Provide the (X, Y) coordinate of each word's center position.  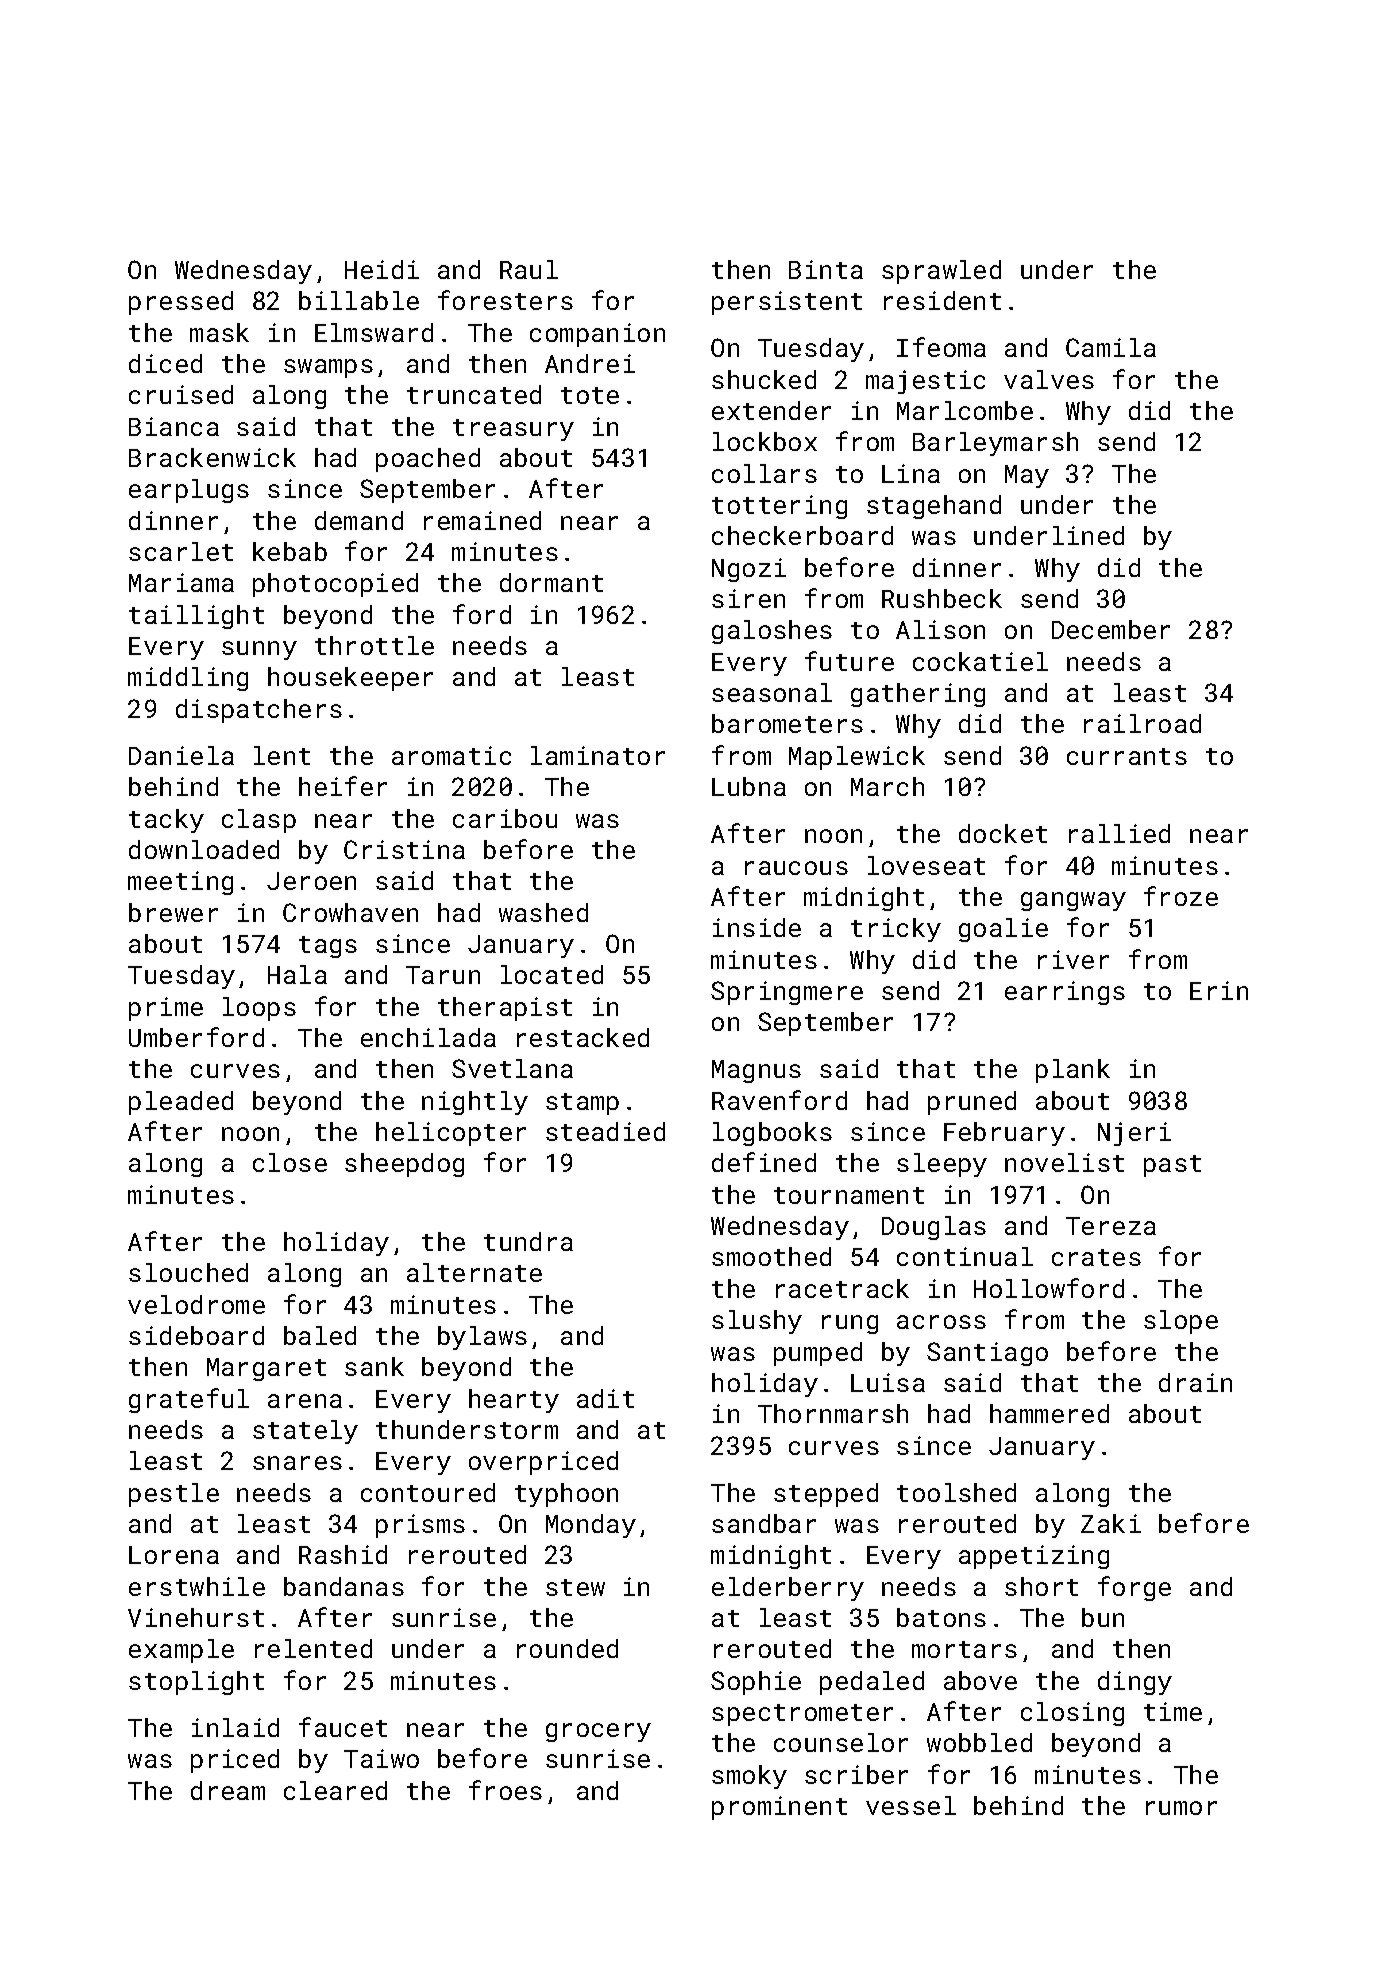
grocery (598, 1732)
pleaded (181, 1103)
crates (1096, 1257)
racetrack (842, 1288)
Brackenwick (212, 457)
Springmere (787, 993)
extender (771, 410)
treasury (513, 430)
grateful (189, 1400)
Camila (1111, 347)
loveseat (926, 865)
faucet (343, 1727)
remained (482, 520)
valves (1049, 379)
